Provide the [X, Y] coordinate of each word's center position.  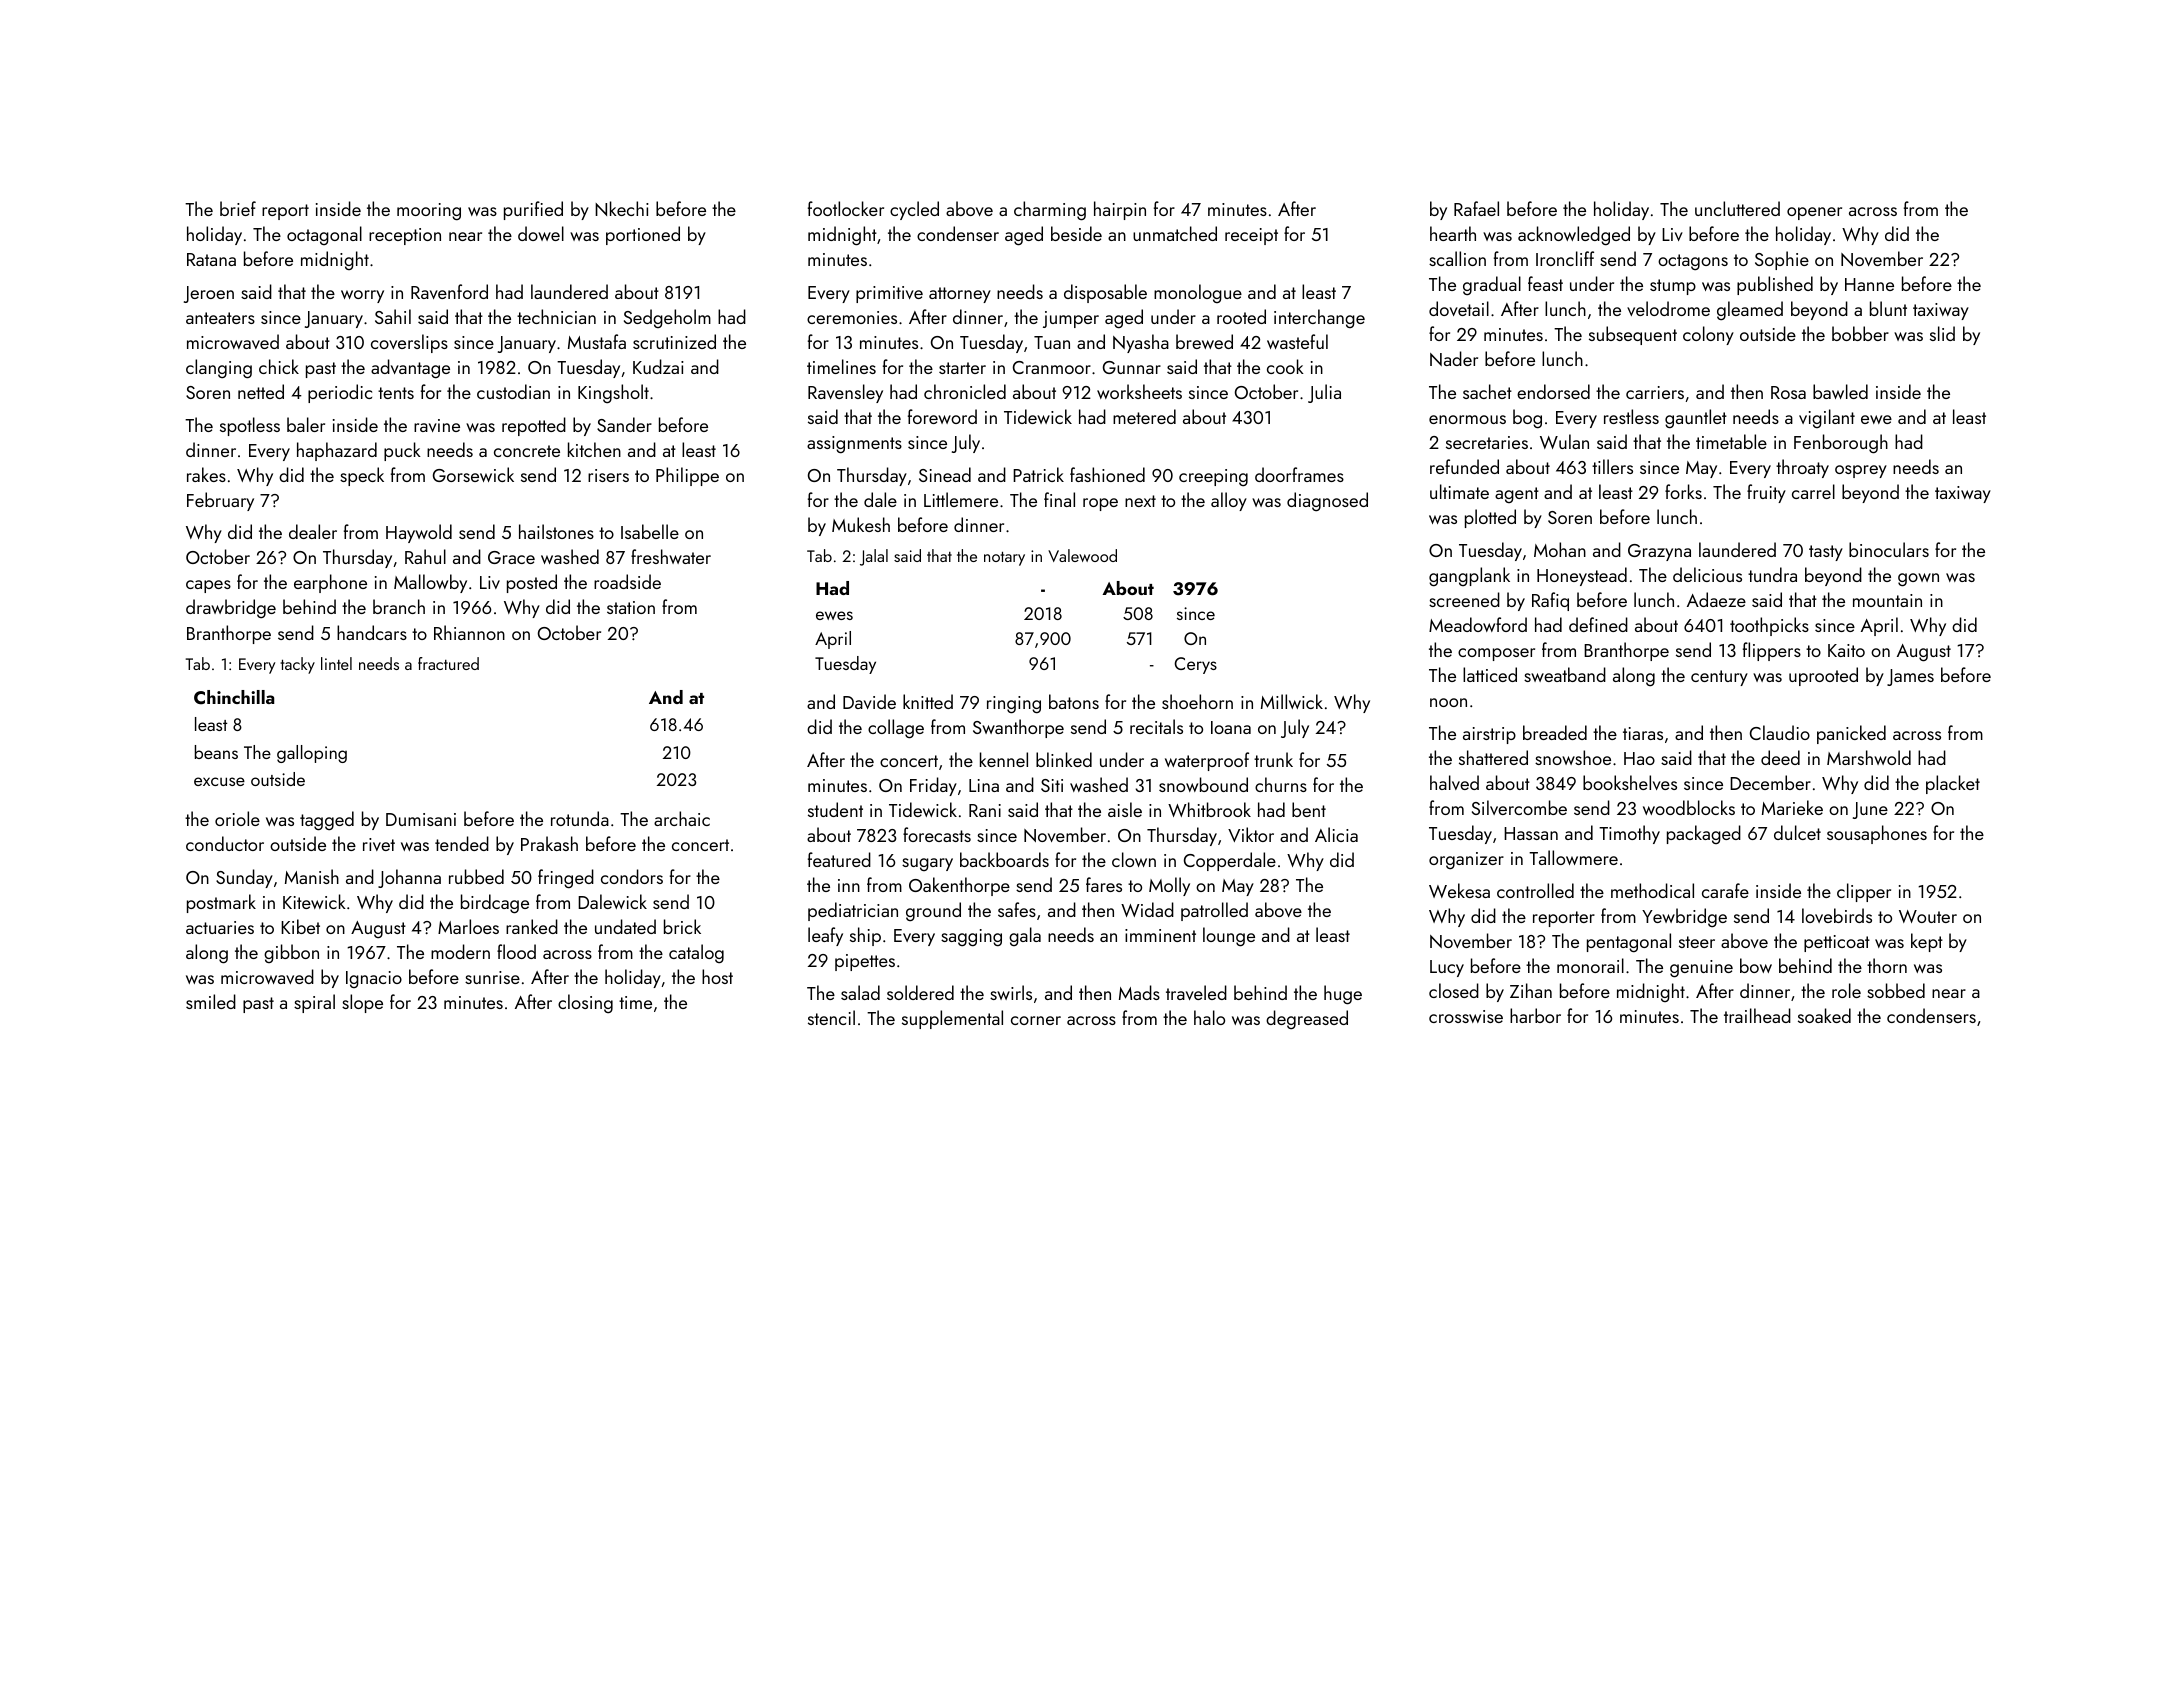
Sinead [945, 474]
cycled [914, 210]
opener [1814, 213]
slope [362, 1003]
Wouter [1928, 916]
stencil [831, 1017]
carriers [1655, 392]
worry [362, 296]
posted [532, 583]
